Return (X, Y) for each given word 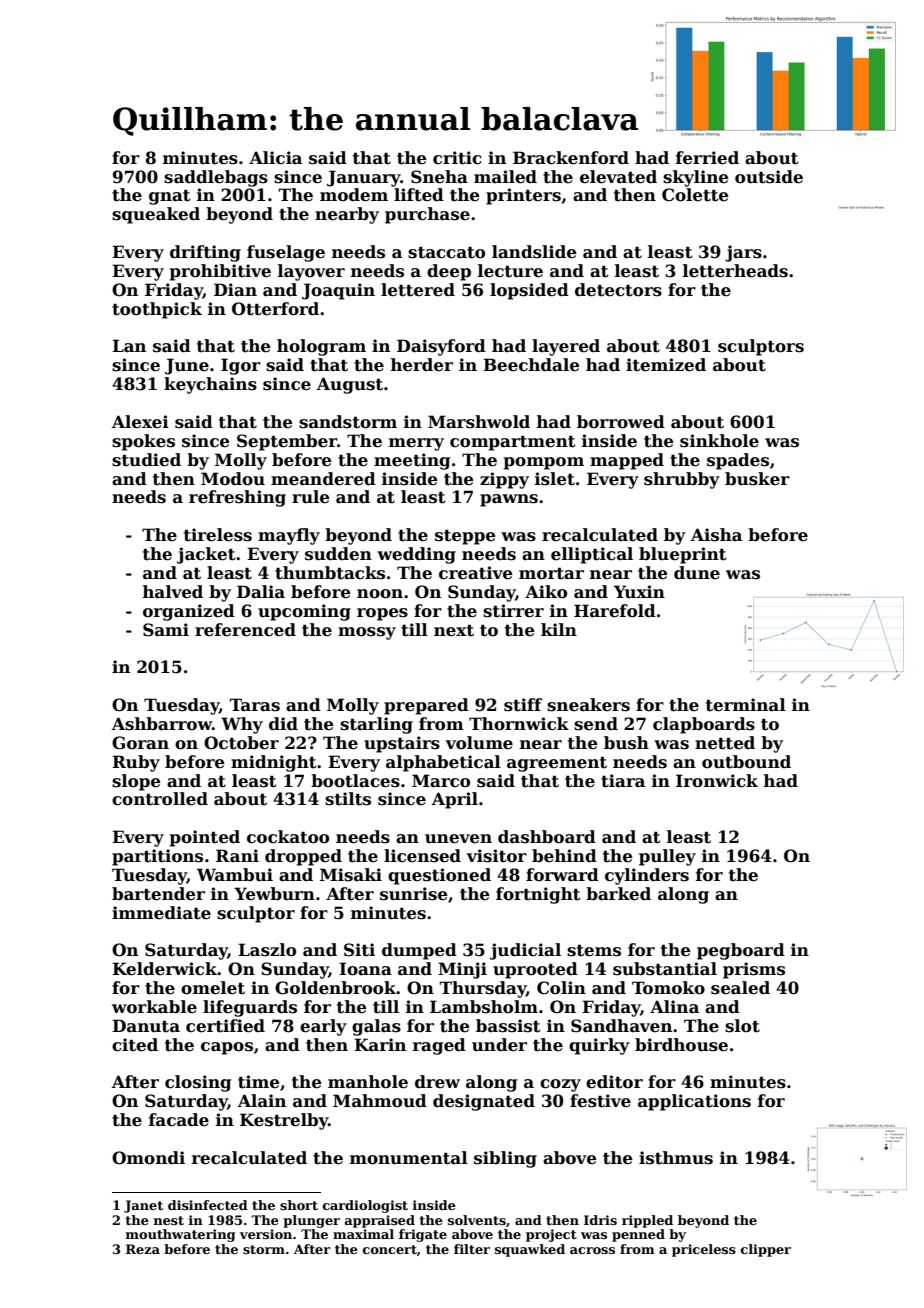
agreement (557, 764)
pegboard (741, 951)
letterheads (735, 271)
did (283, 723)
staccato (446, 252)
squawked (530, 1250)
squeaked (156, 215)
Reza (143, 1249)
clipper (766, 1250)
